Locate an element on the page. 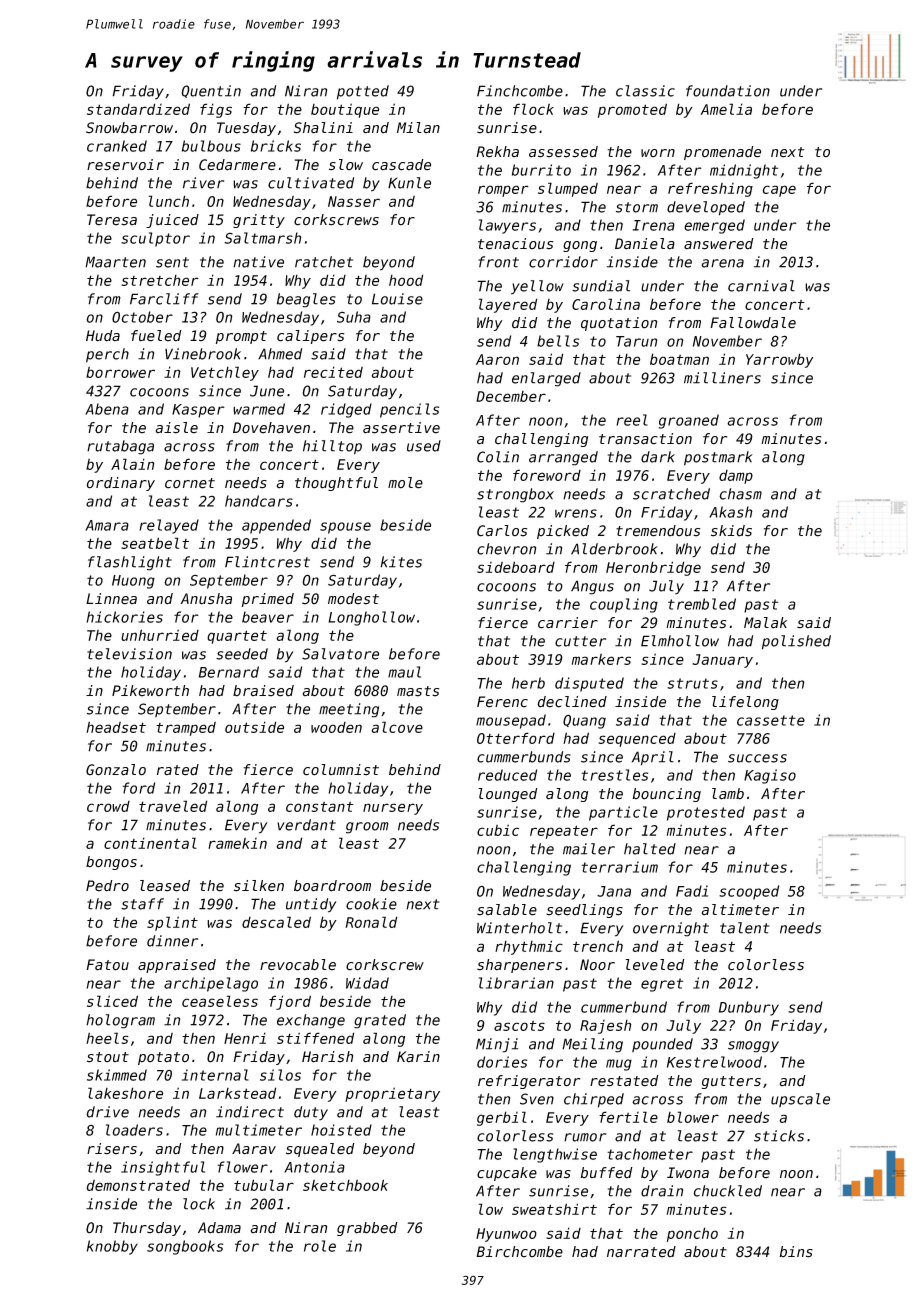  used is located at coordinates (424, 446).
